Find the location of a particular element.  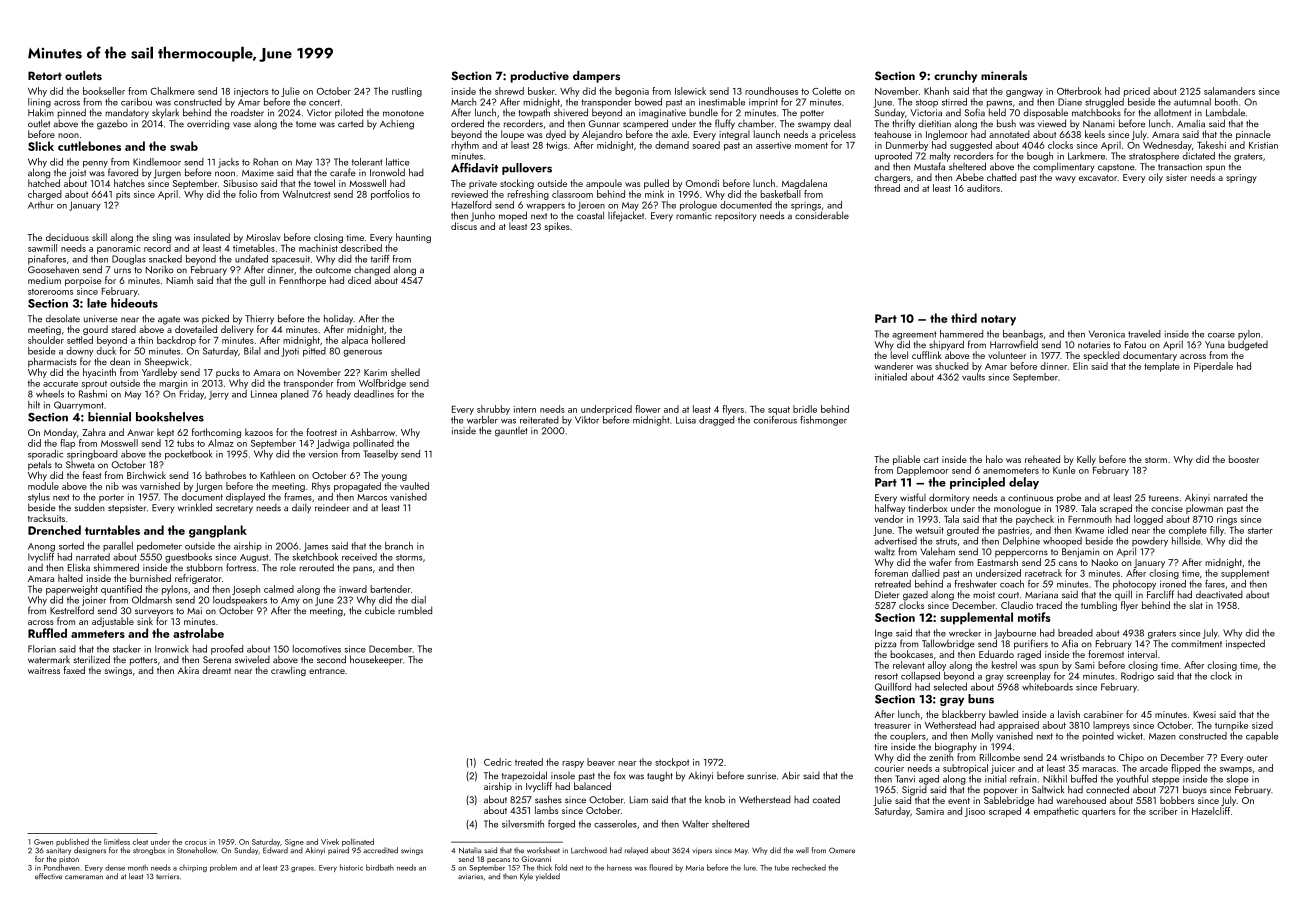

historic is located at coordinates (351, 867).
